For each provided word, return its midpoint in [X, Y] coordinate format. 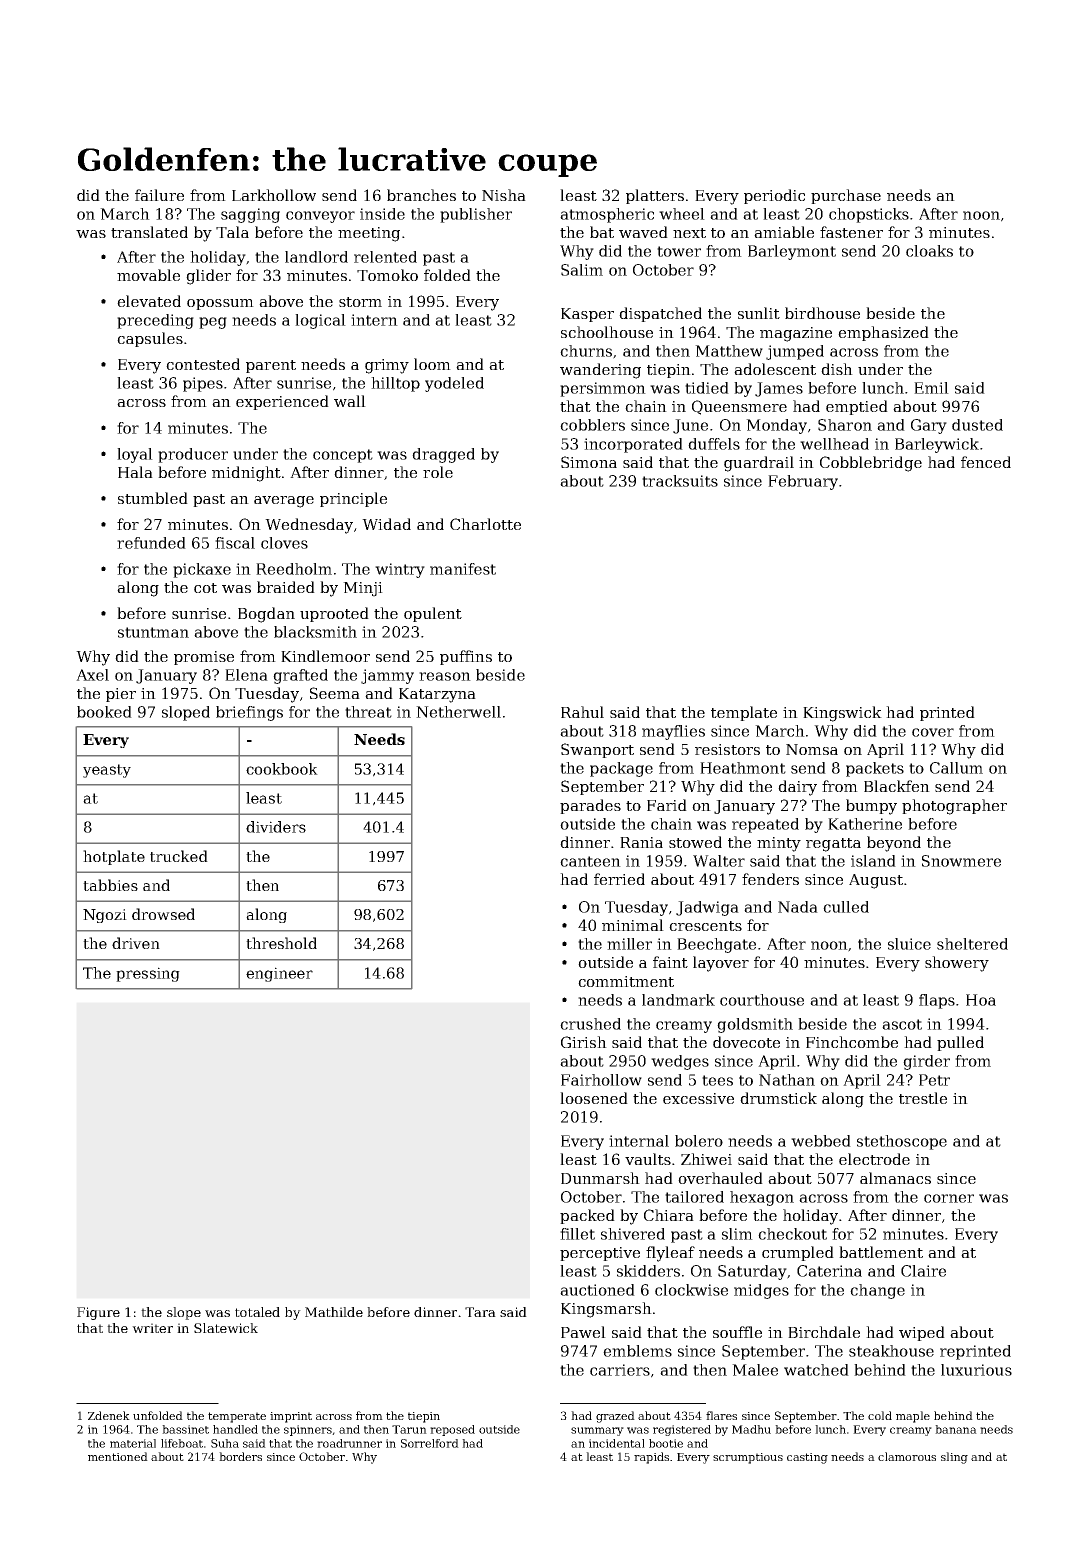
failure [159, 195]
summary [597, 1431]
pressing [148, 974]
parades [590, 806]
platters [655, 196]
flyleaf [670, 1254]
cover [933, 732]
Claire [923, 1271]
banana [956, 1429]
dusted [977, 425]
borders [240, 1456]
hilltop [395, 384]
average [284, 502]
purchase [846, 196]
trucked [179, 856]
